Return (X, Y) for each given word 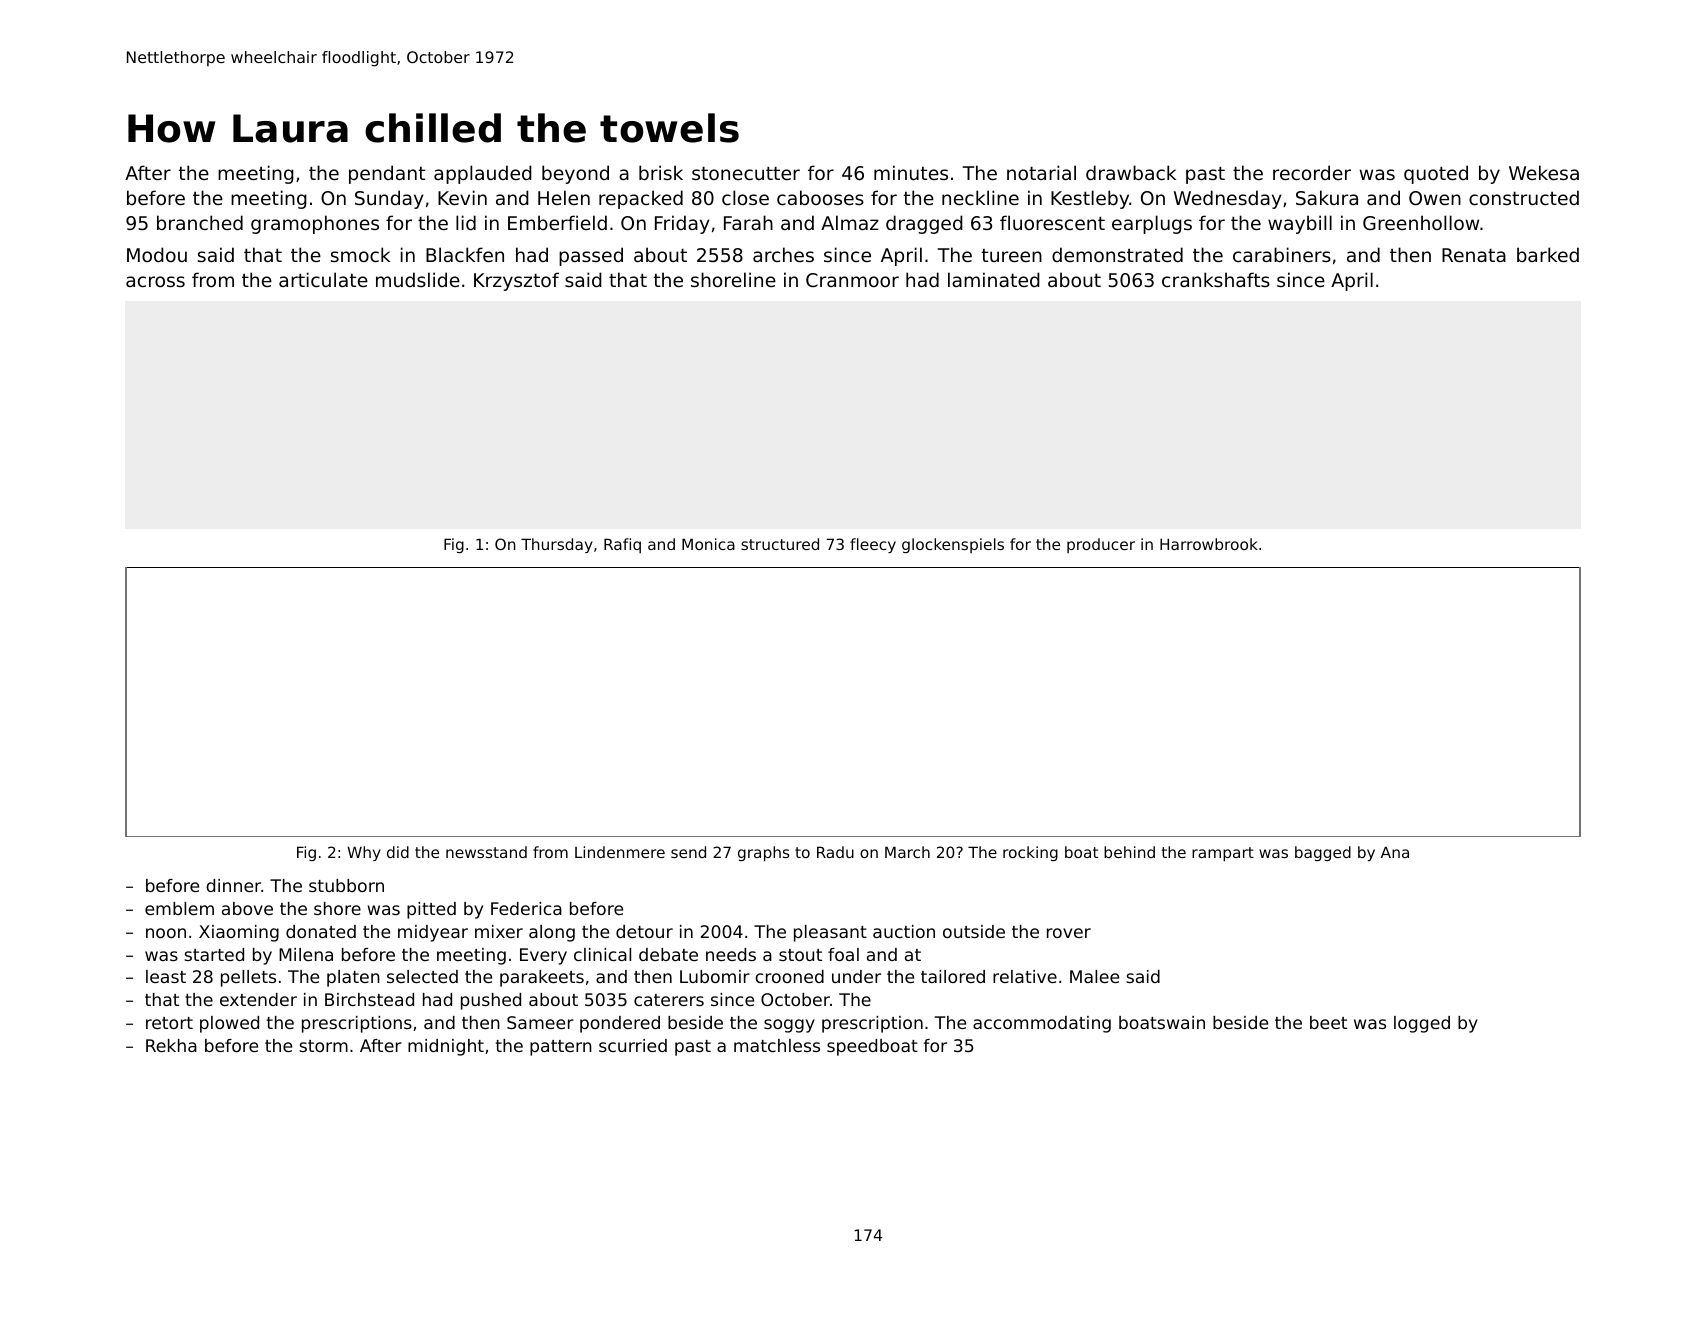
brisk (661, 172)
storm (323, 1046)
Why (364, 853)
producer (1101, 545)
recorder (1312, 172)
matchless (777, 1045)
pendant (387, 174)
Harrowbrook (1209, 544)
